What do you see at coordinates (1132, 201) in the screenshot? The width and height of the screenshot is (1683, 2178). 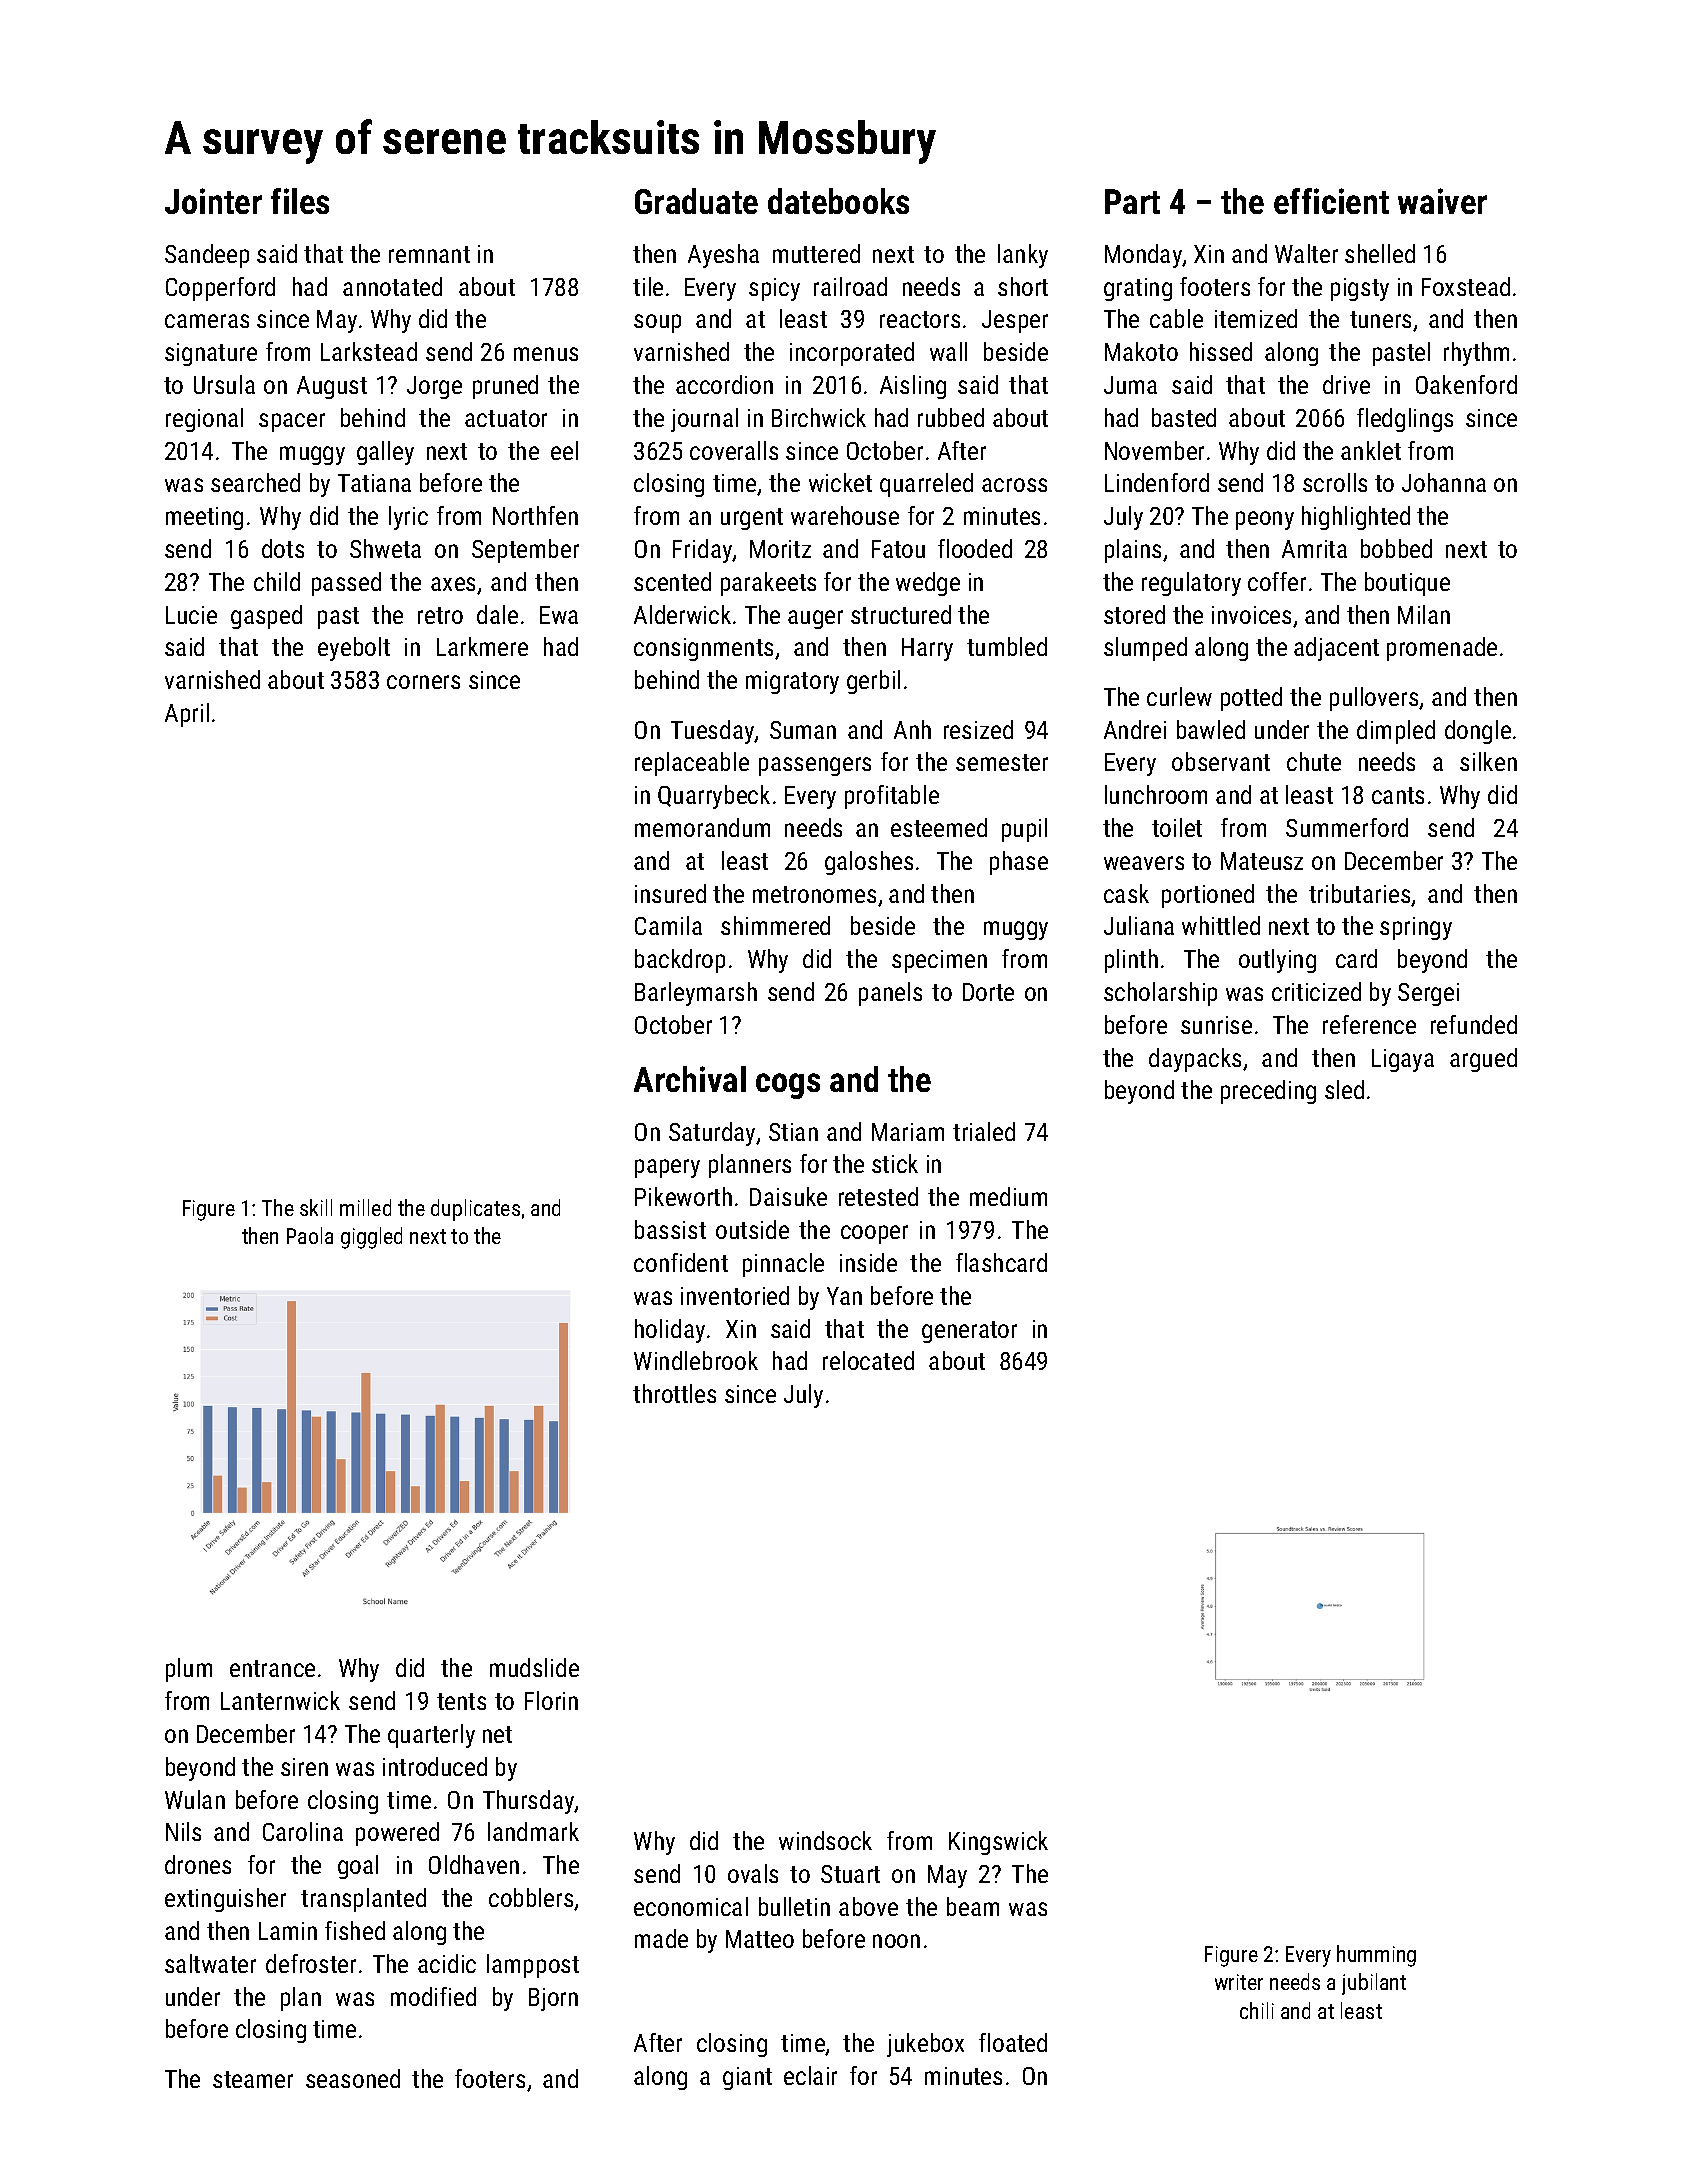 I see `Part` at bounding box center [1132, 201].
